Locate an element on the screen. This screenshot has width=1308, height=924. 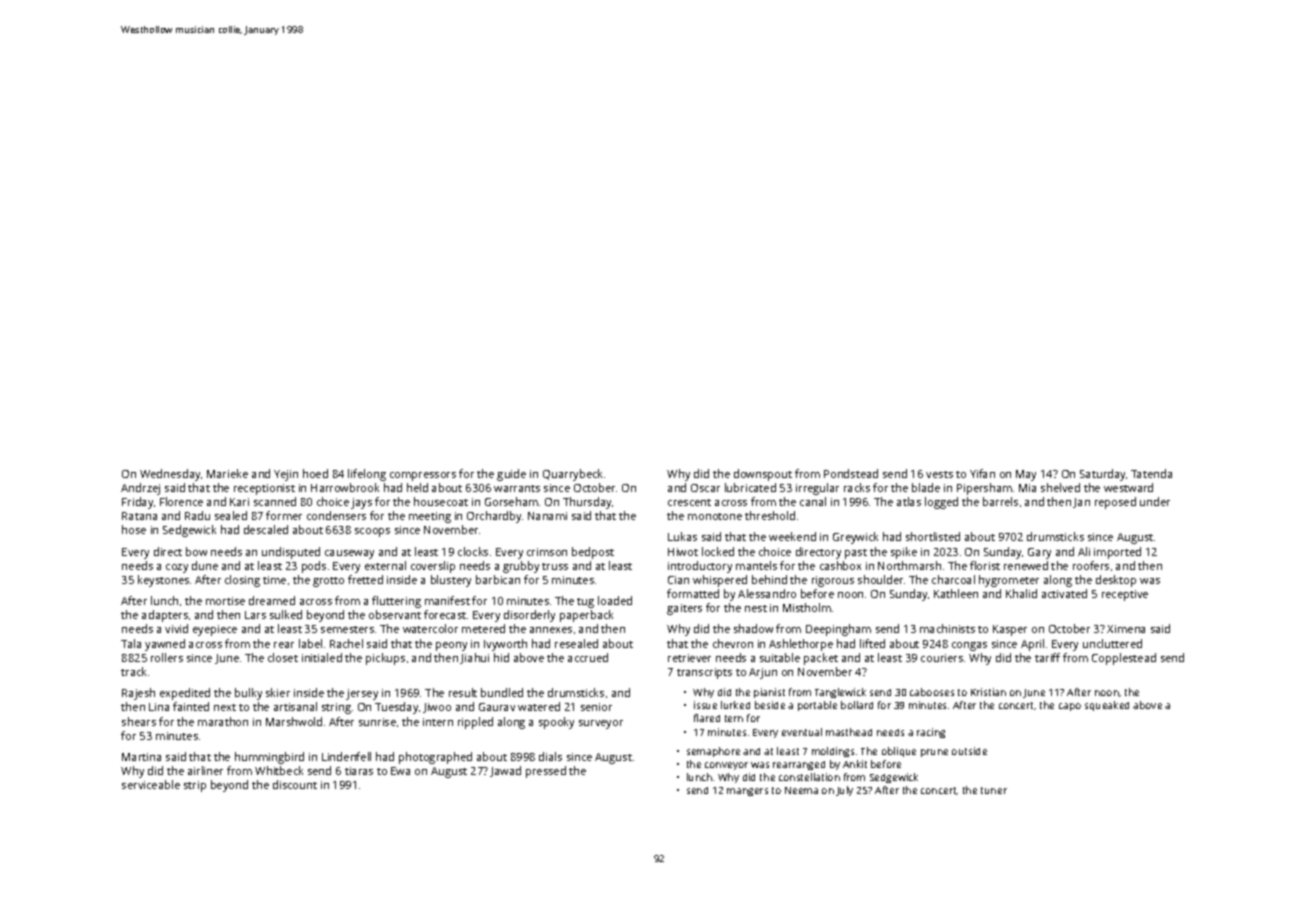
desktop is located at coordinates (1116, 581).
